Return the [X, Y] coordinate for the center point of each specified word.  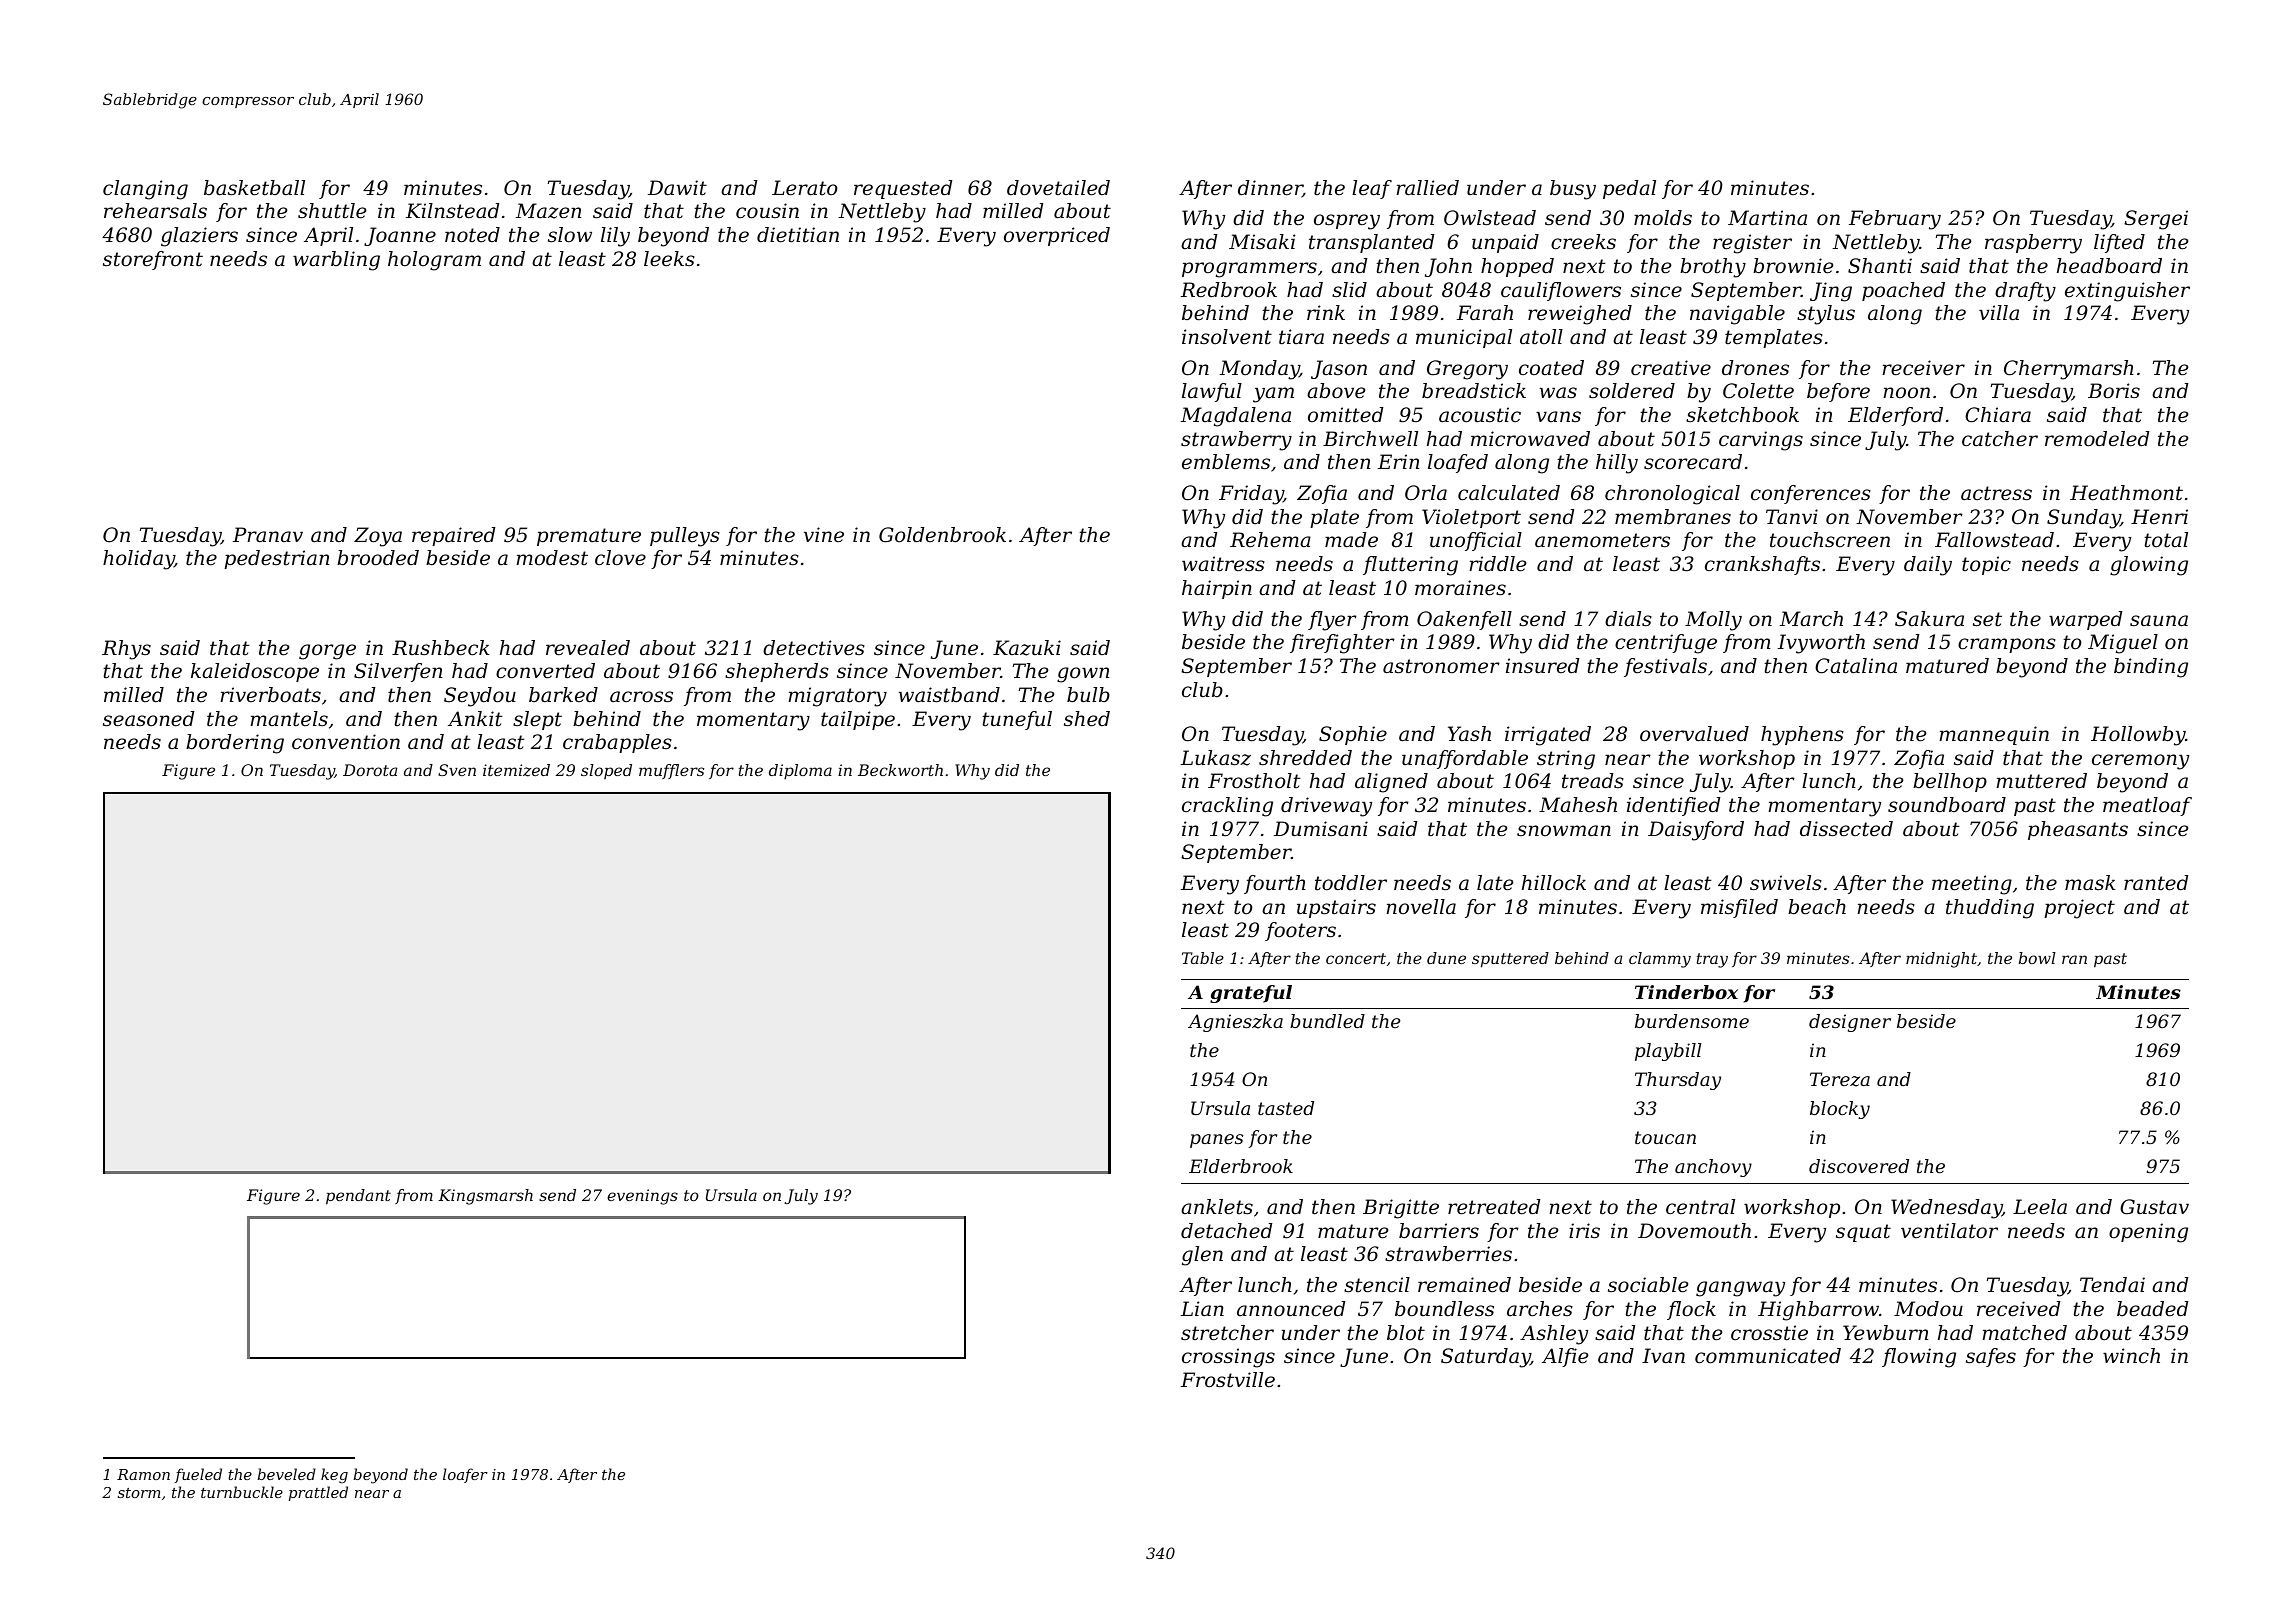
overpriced [1057, 236]
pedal [1629, 189]
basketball [254, 188]
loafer [465, 1475]
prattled [318, 1493]
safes [1991, 1357]
